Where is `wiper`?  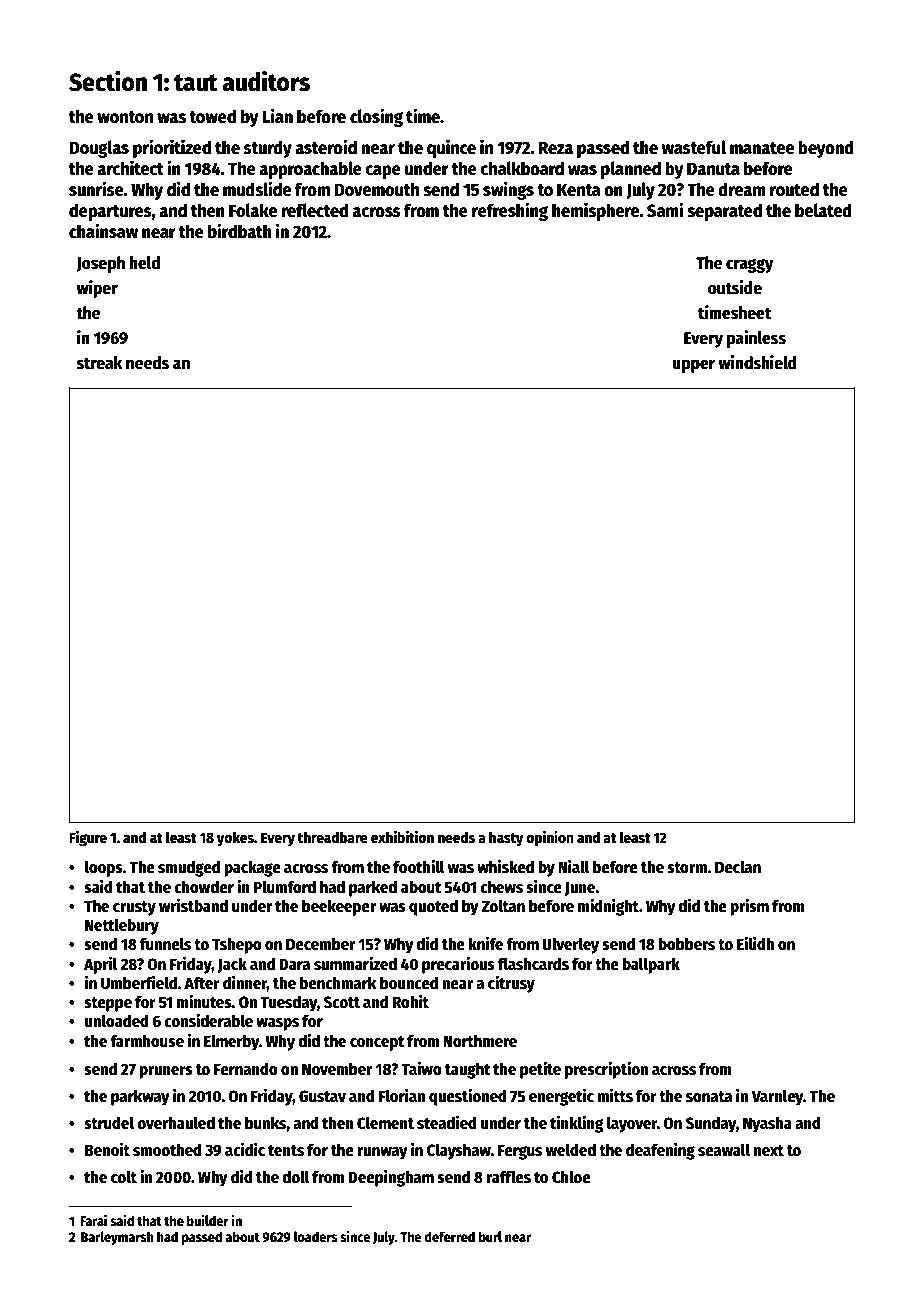 wiper is located at coordinates (97, 289).
